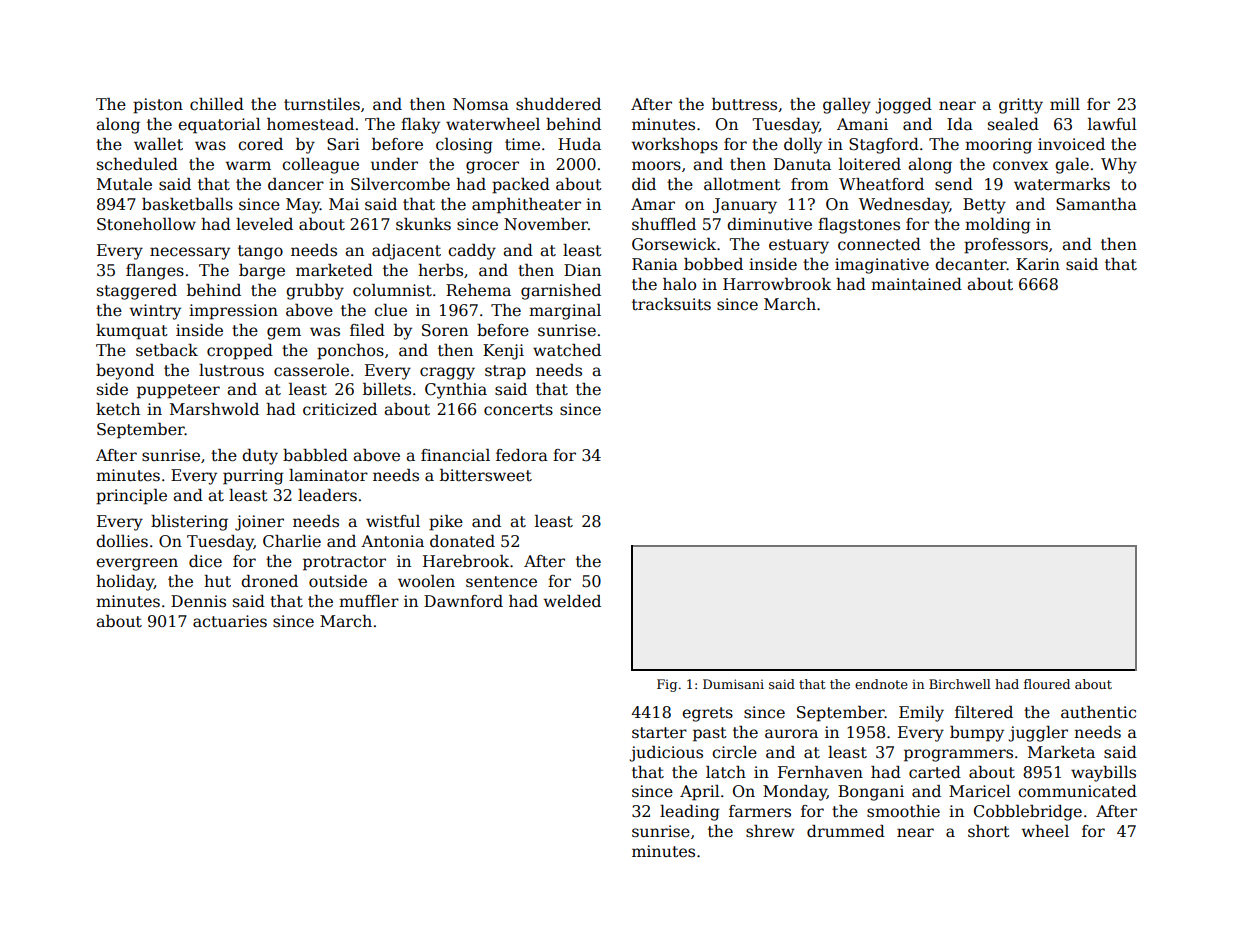  Describe the element at coordinates (958, 755) in the page. I see `programmers` at that location.
